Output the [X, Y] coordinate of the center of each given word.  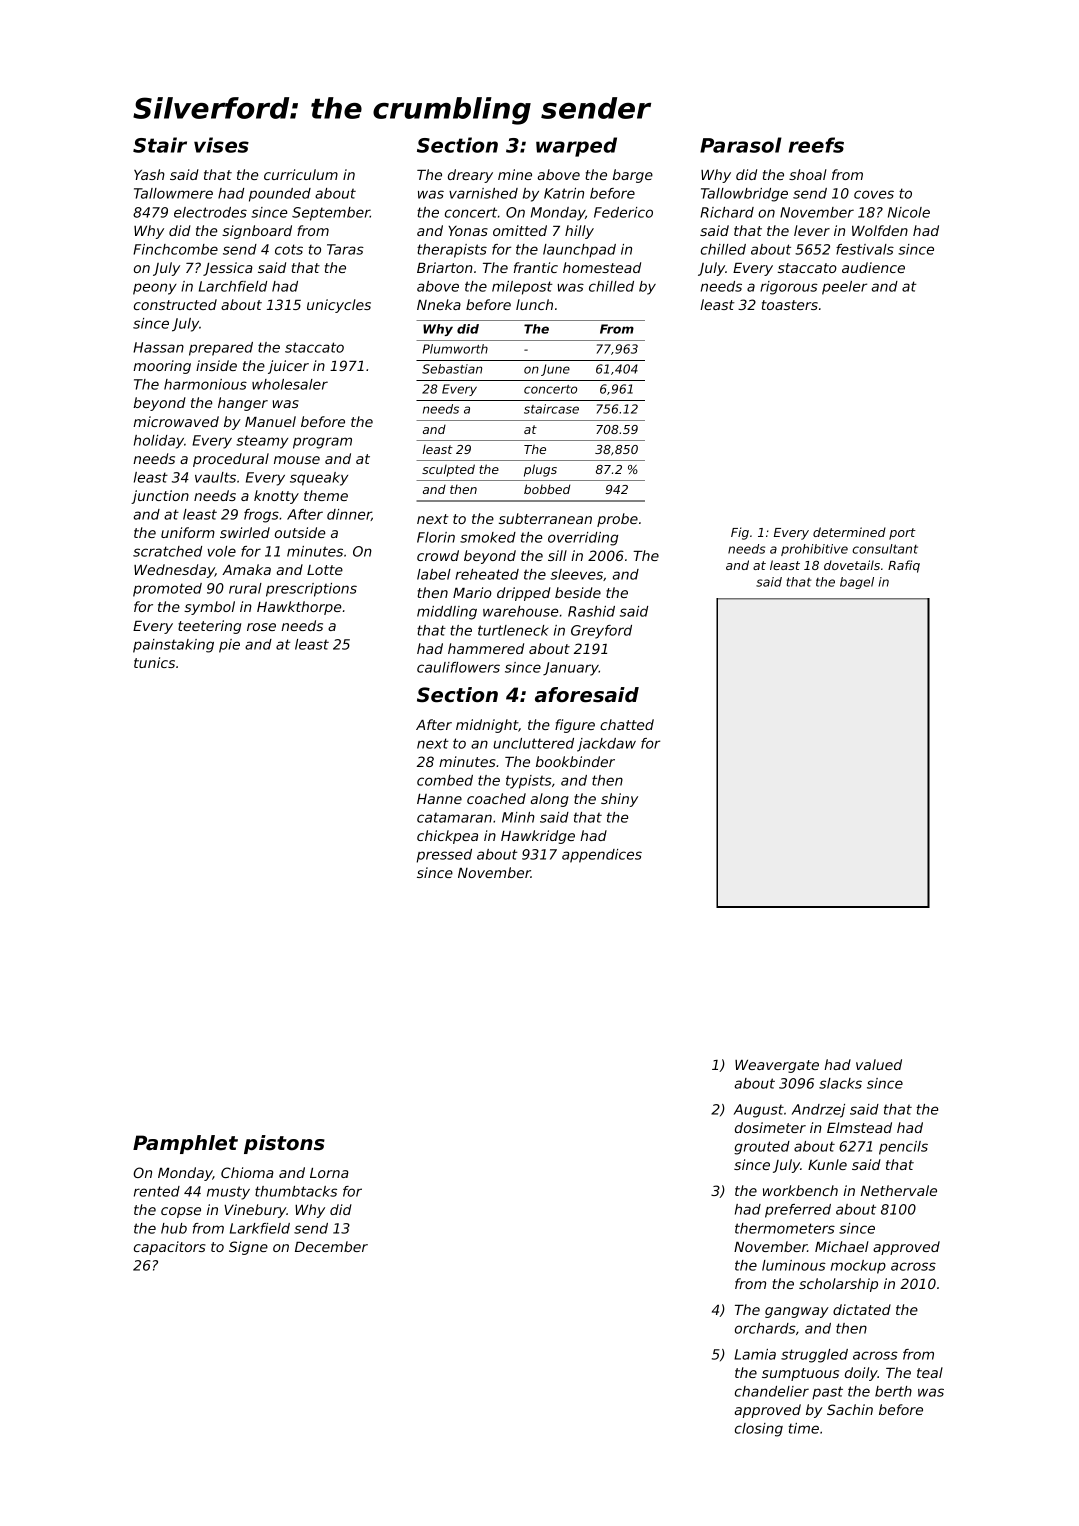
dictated [862, 1309]
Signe [248, 1248]
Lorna [329, 1173]
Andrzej [818, 1111]
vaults [215, 477]
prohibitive [814, 550]
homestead [602, 267]
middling [447, 613]
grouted [762, 1148]
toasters [790, 305]
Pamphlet [185, 1144]
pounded [280, 195]
